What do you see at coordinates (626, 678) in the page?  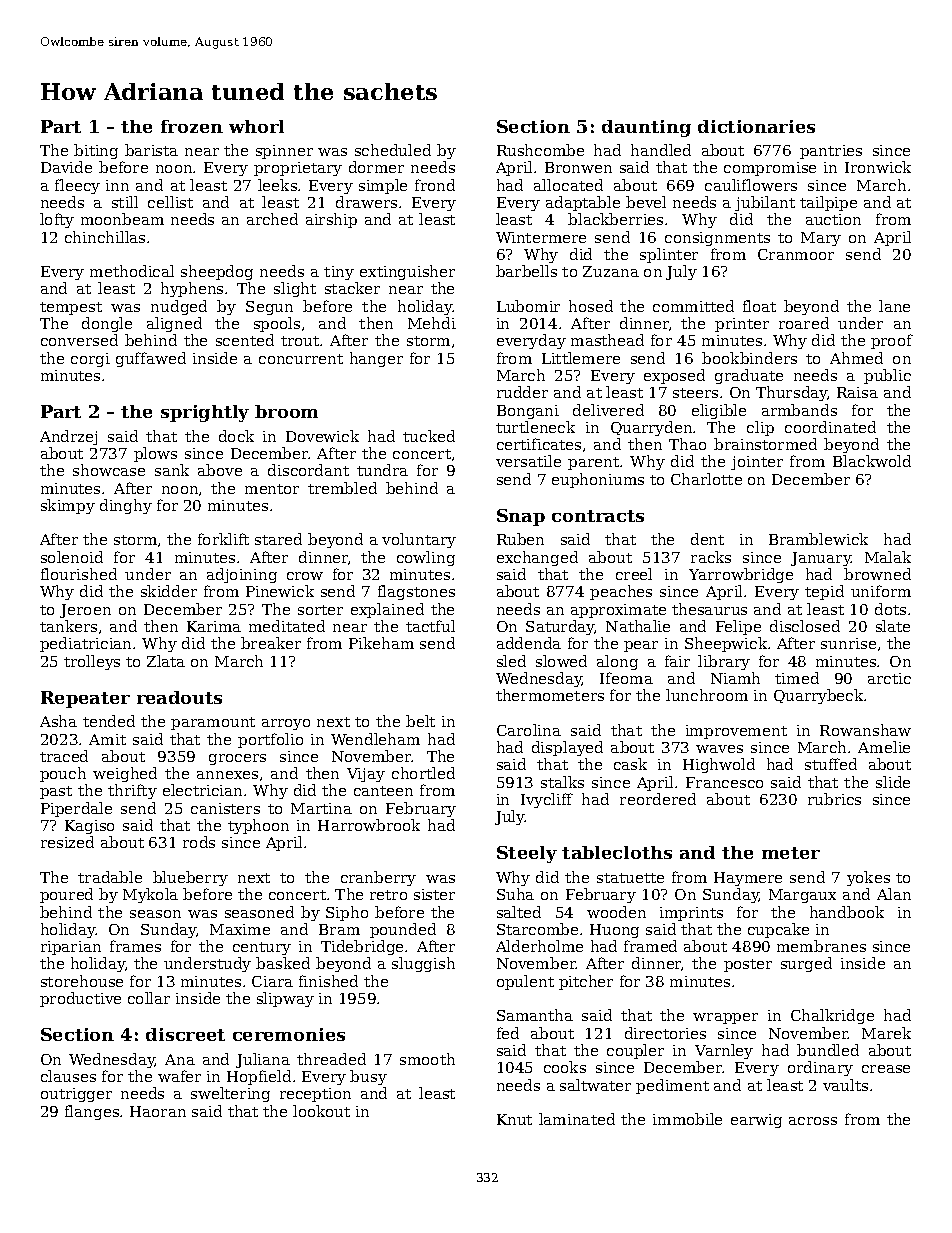 I see `Ifeoma` at bounding box center [626, 678].
